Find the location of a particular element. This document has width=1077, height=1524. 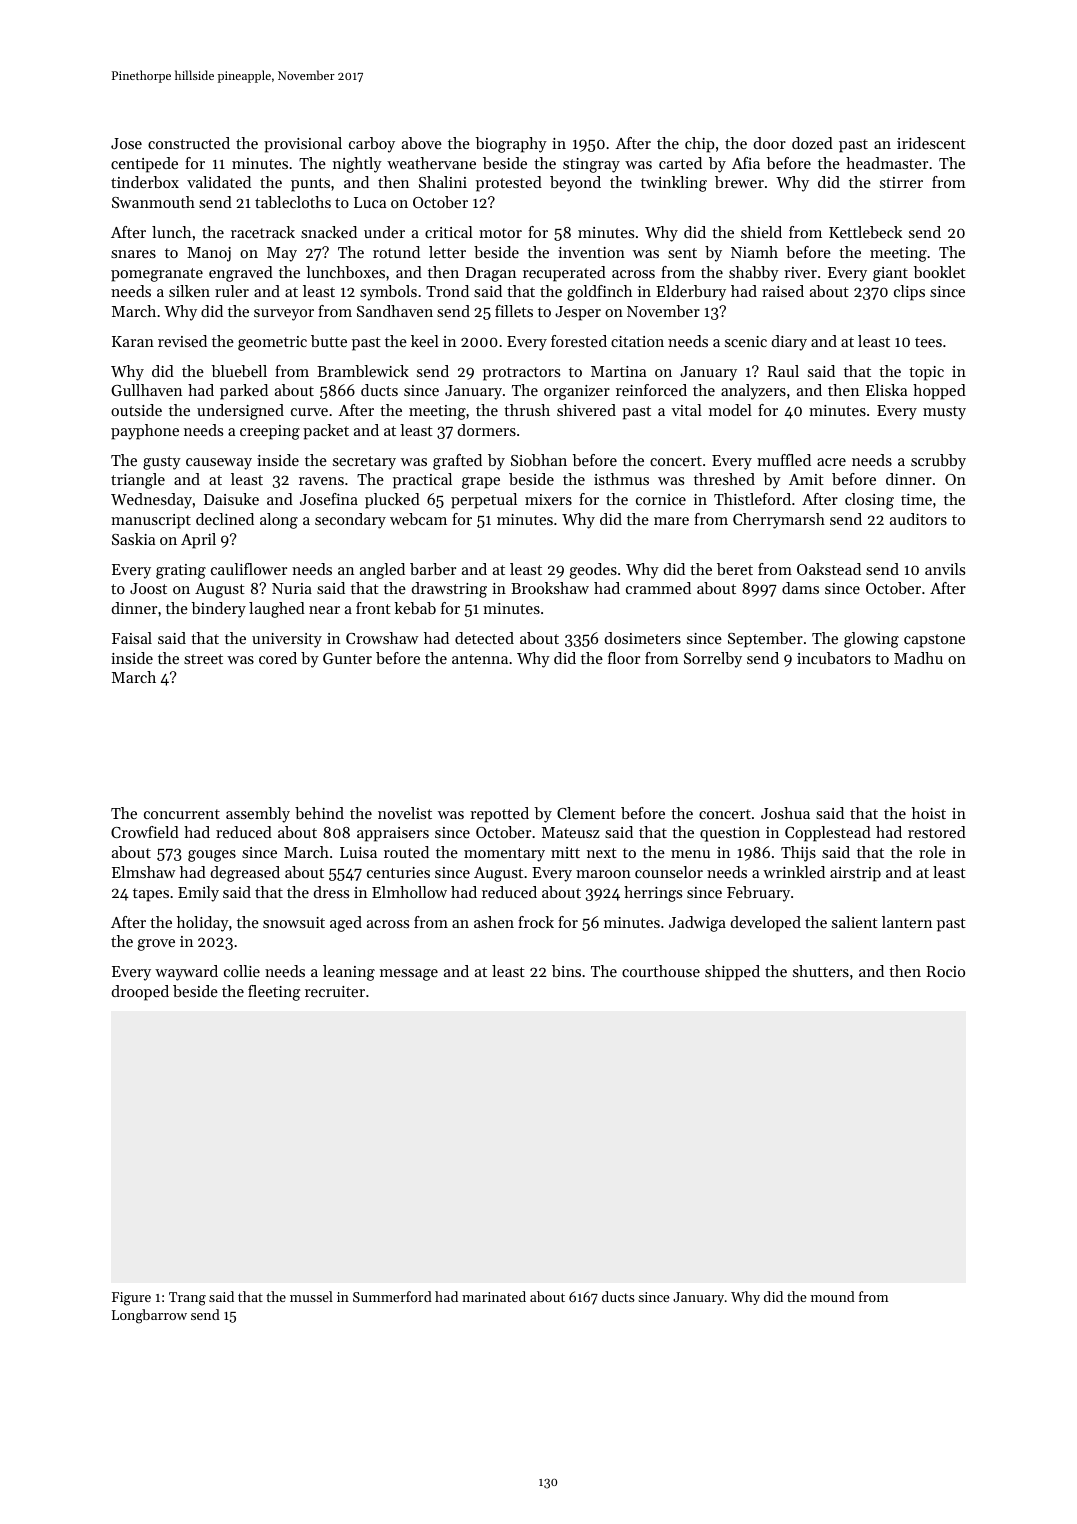

mussel is located at coordinates (311, 1296).
